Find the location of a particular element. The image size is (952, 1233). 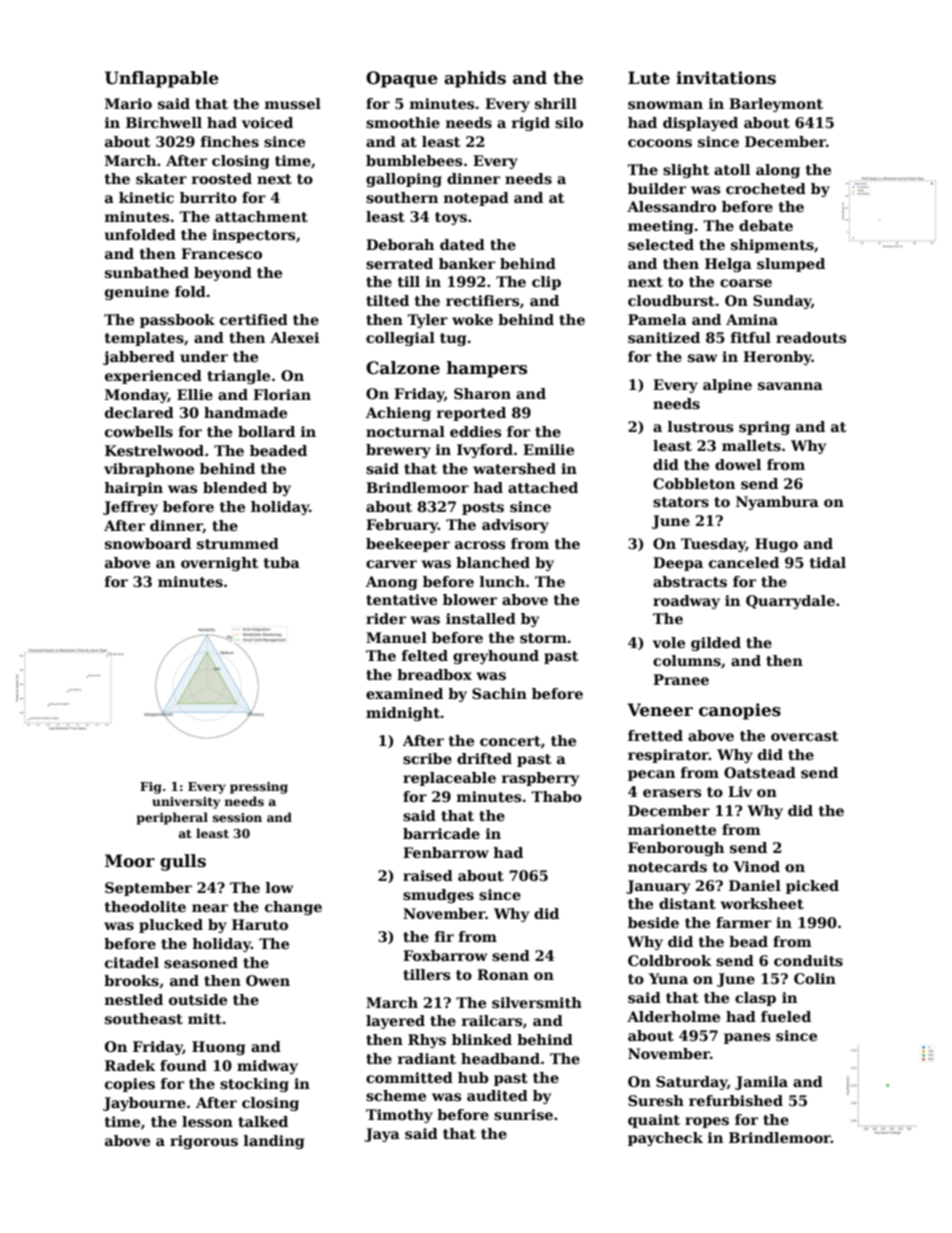

eddies is located at coordinates (475, 431).
